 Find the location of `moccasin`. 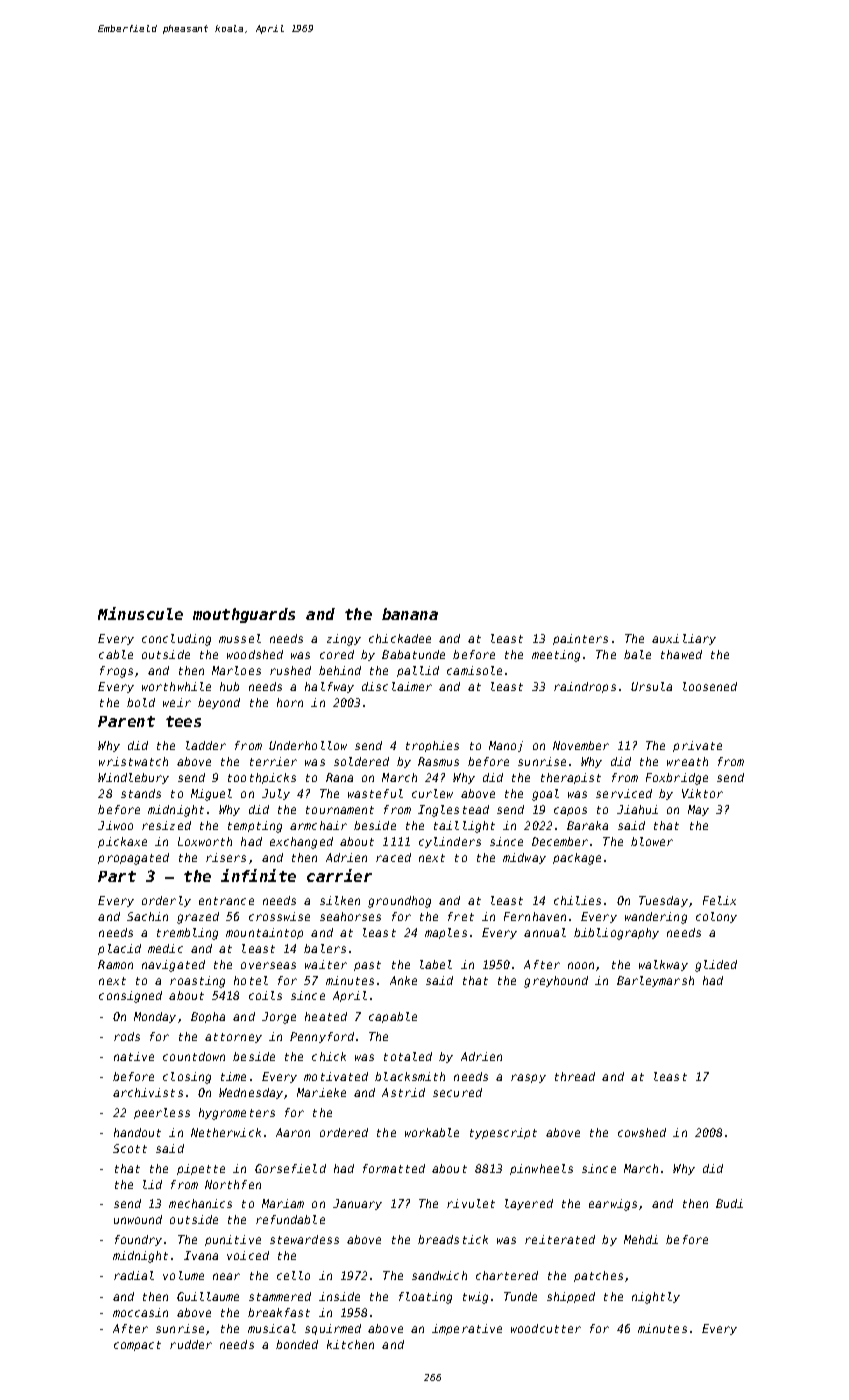

moccasin is located at coordinates (140, 1312).
